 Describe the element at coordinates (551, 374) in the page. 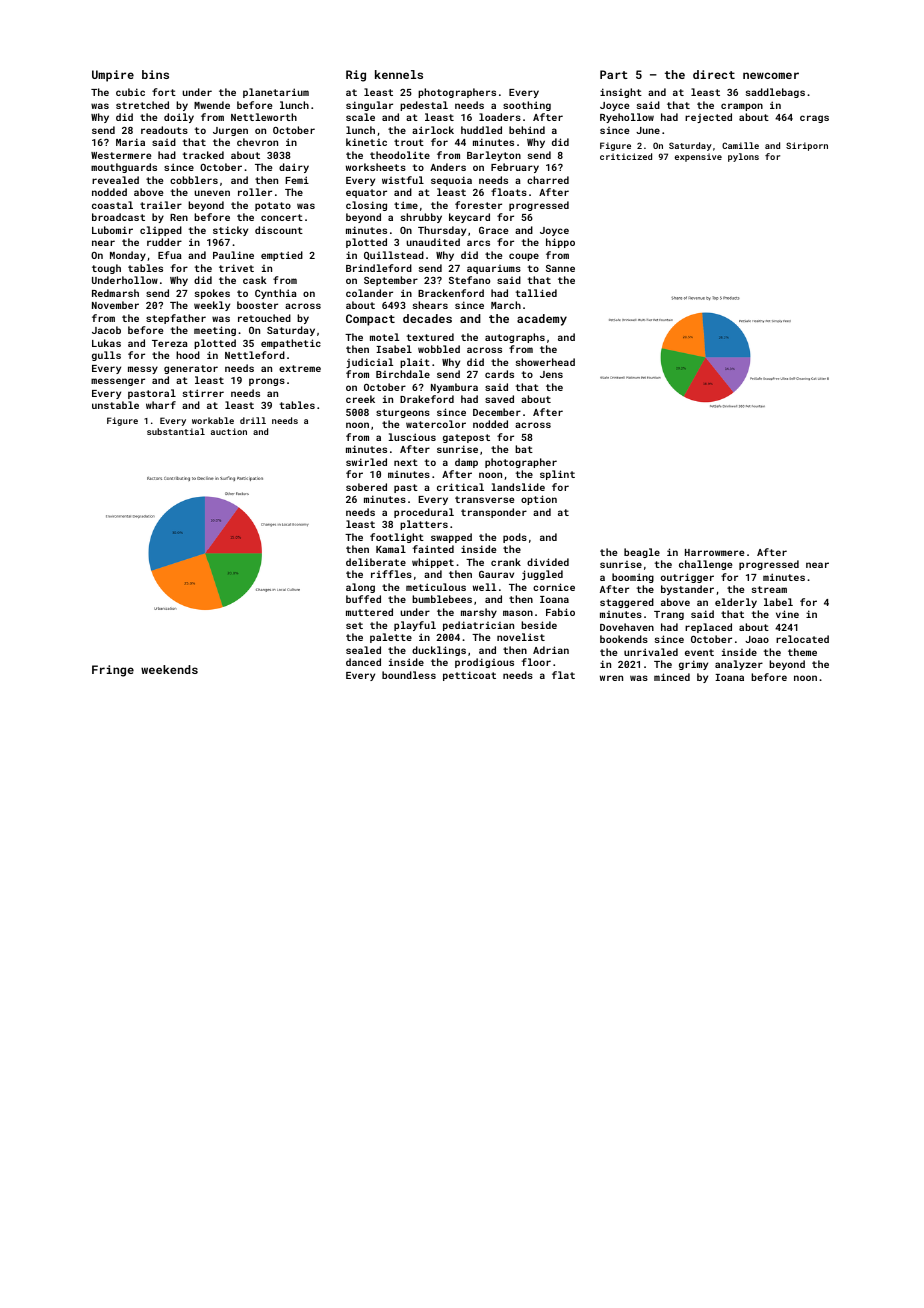

I see `Jens` at that location.
